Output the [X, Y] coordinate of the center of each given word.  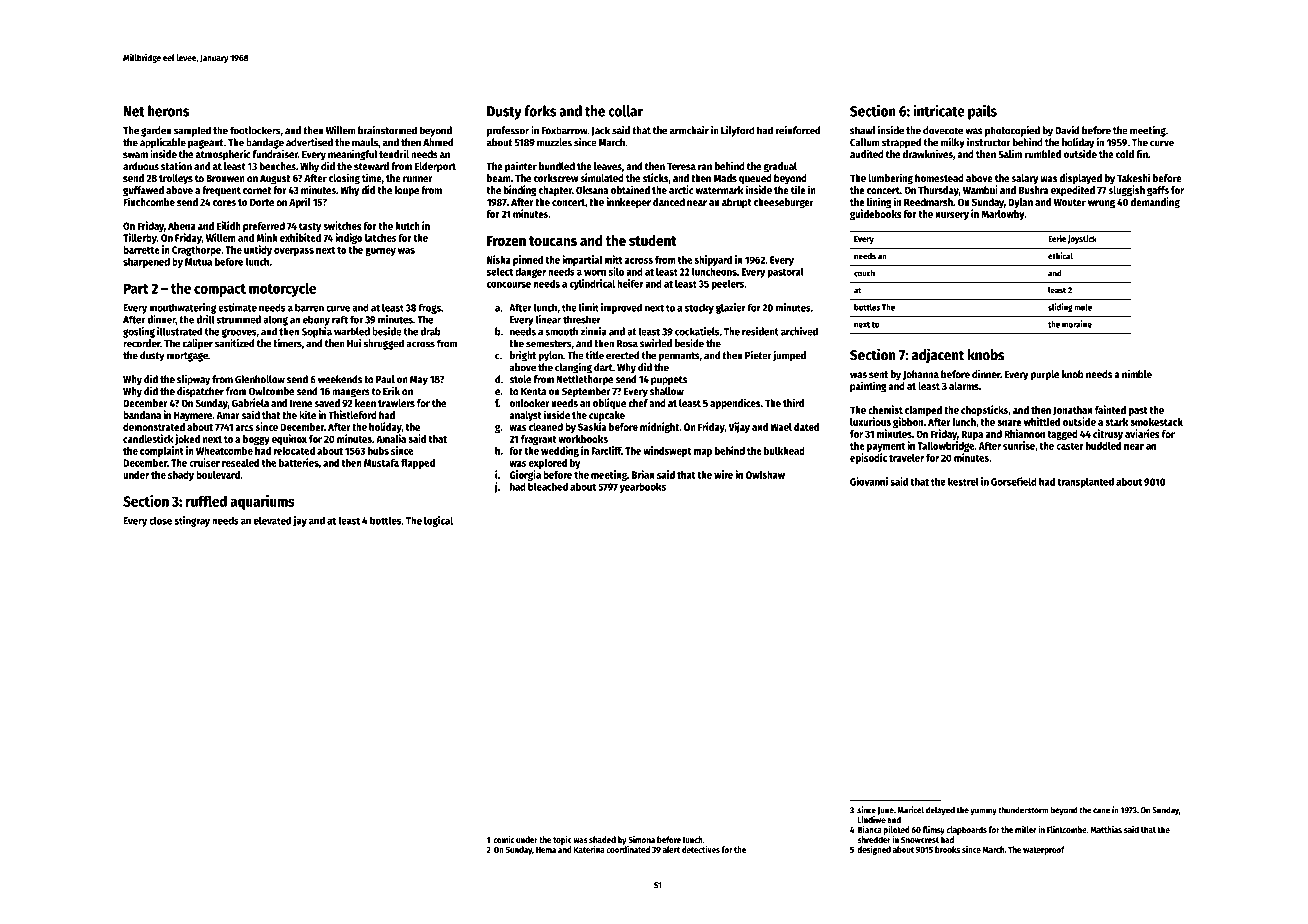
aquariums [262, 502]
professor [508, 131]
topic [562, 840]
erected [623, 355]
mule [1083, 307]
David [1067, 130]
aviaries [1142, 433]
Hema [546, 850]
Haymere [193, 416]
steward [371, 166]
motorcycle [282, 289]
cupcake [607, 416]
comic [503, 839]
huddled [1104, 446]
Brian [643, 474]
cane [1101, 811]
